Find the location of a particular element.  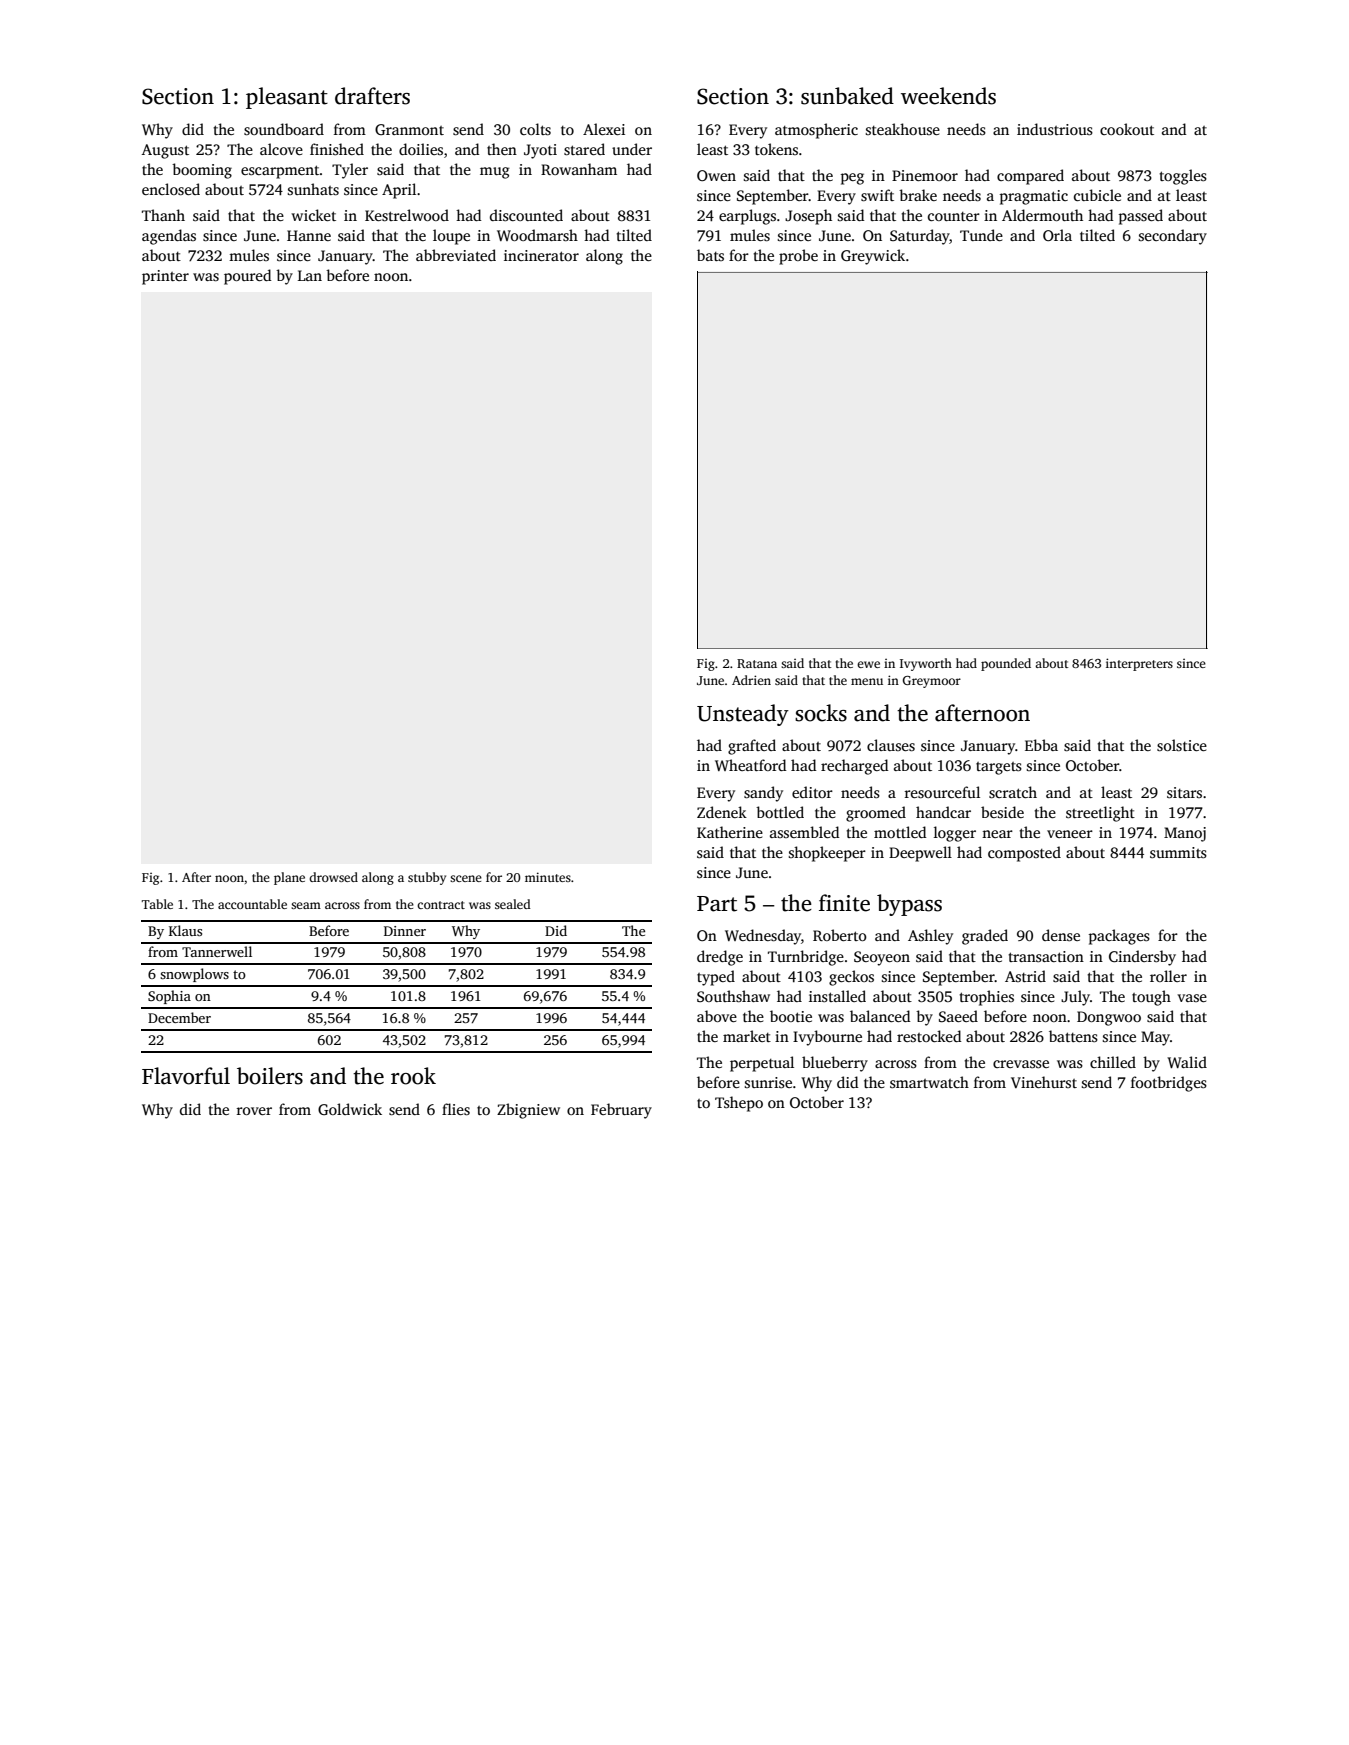

roller is located at coordinates (1168, 976).
